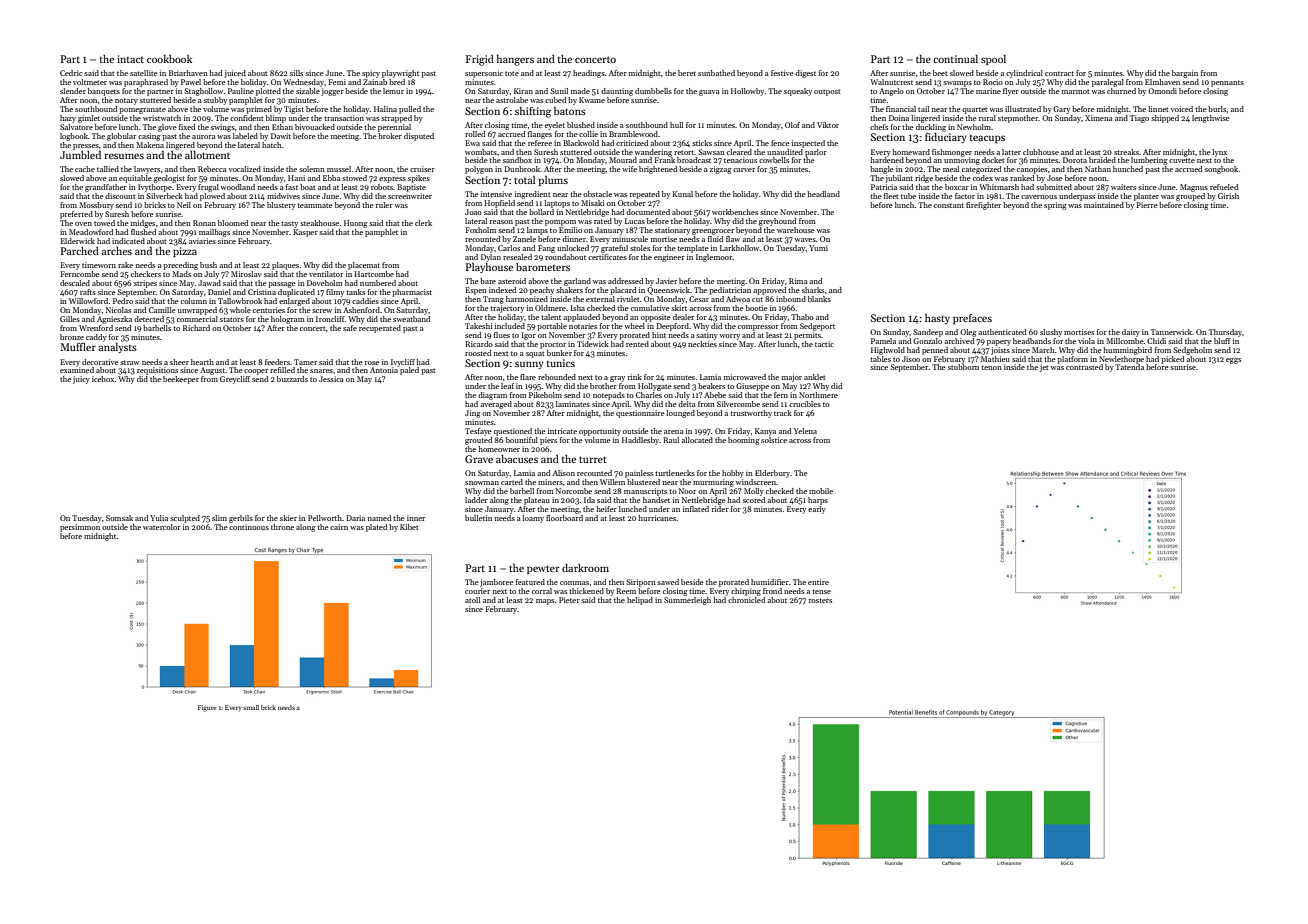  I want to click on Yumi, so click(818, 248).
